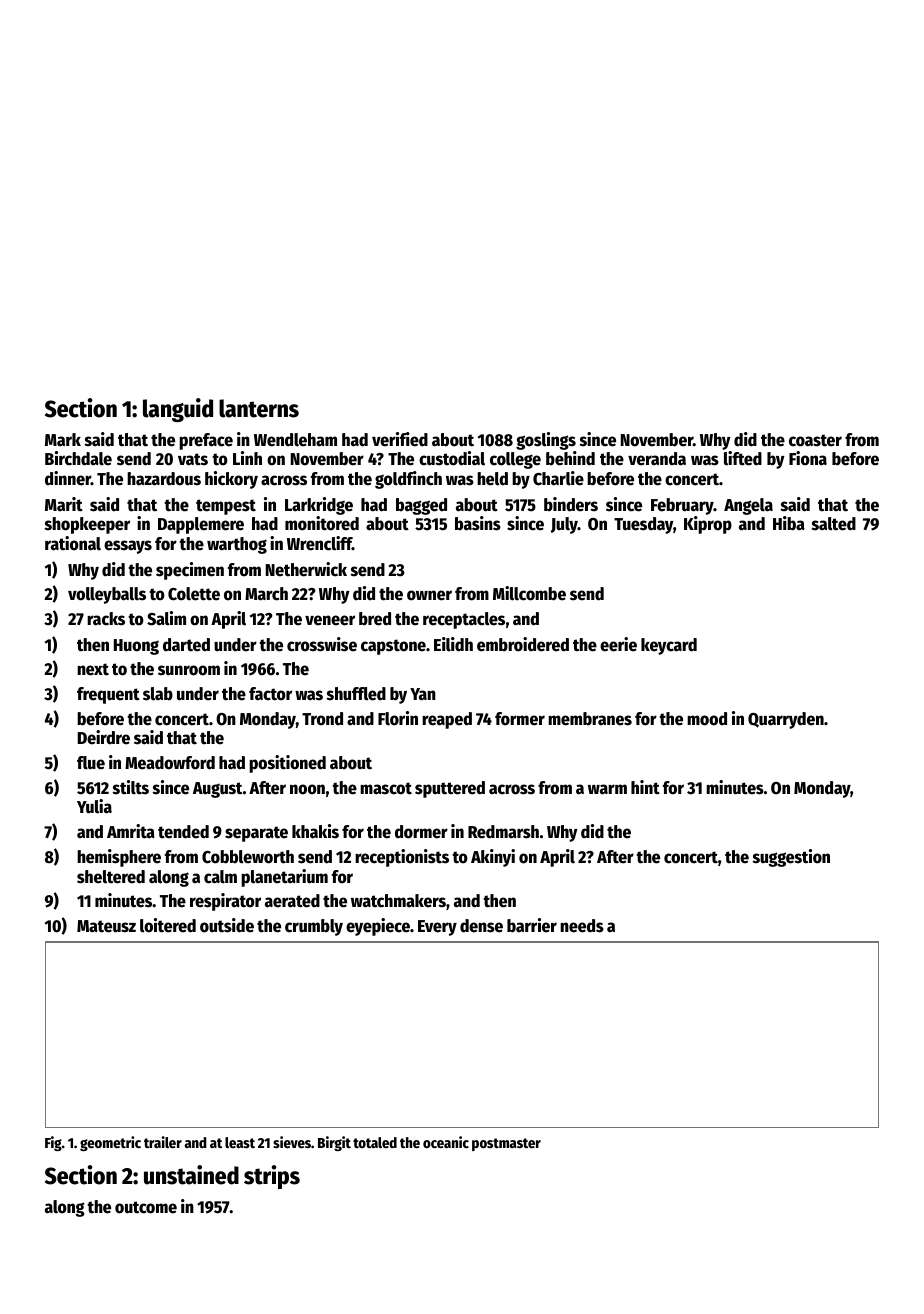 This screenshot has height=1314, width=924. Describe the element at coordinates (295, 440) in the screenshot. I see `Wendleham` at that location.
